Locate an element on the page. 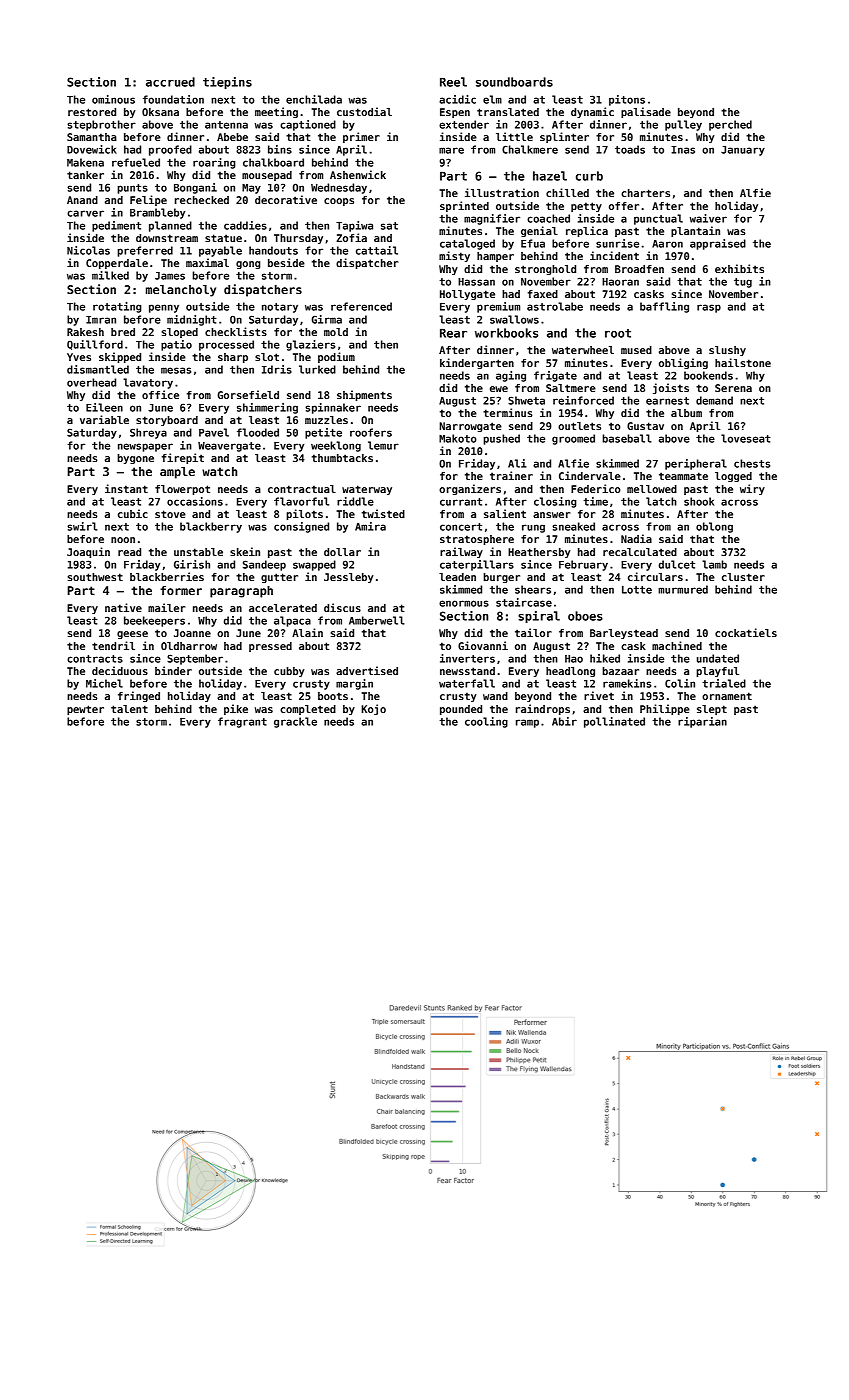 This page has width=849, height=1400. lemur is located at coordinates (383, 445).
